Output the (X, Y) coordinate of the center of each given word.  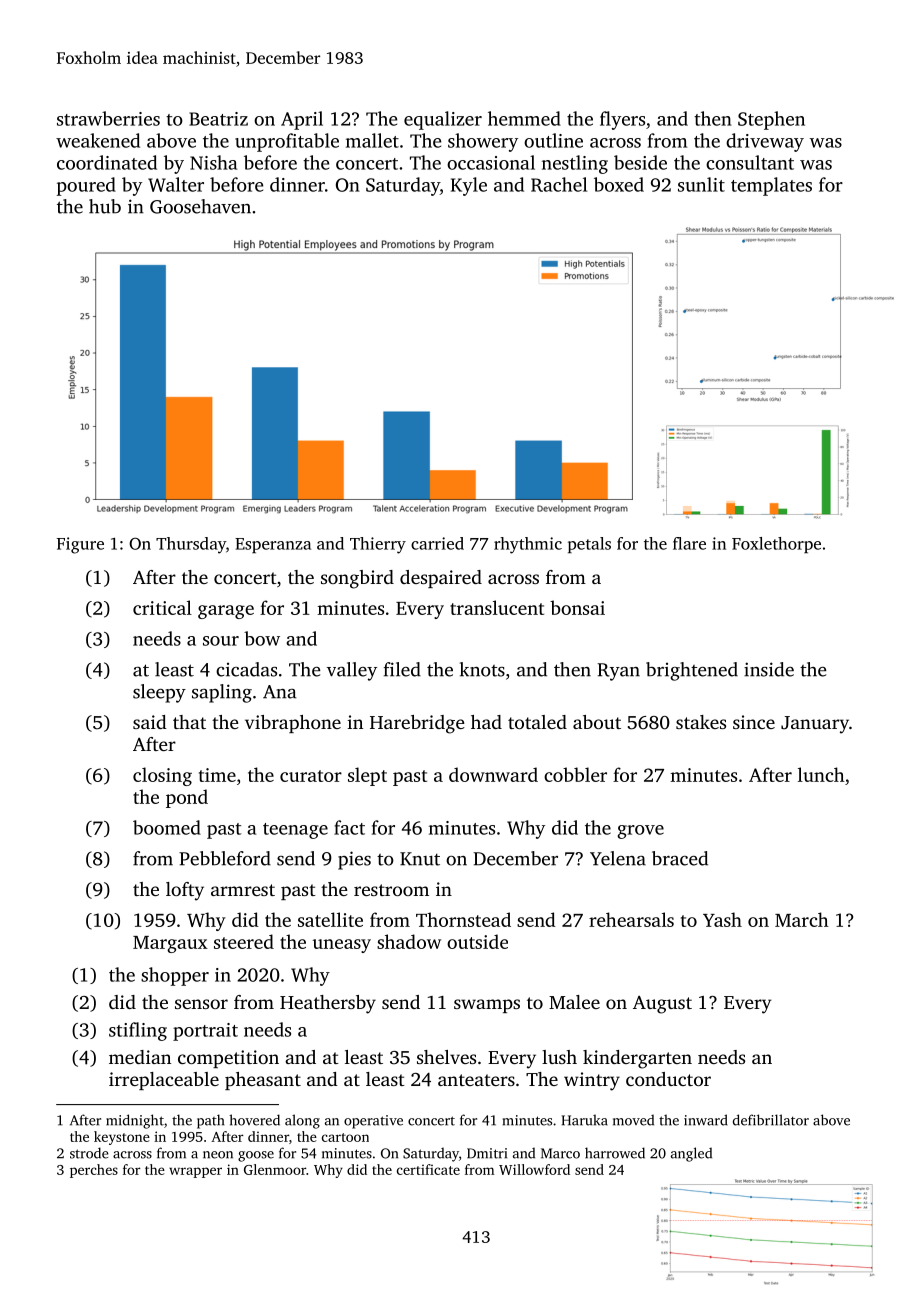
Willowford (534, 1169)
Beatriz (218, 119)
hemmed (524, 118)
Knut (420, 859)
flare (689, 543)
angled (691, 1154)
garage (226, 612)
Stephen (771, 120)
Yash (722, 919)
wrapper (195, 1172)
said (150, 722)
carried (437, 543)
